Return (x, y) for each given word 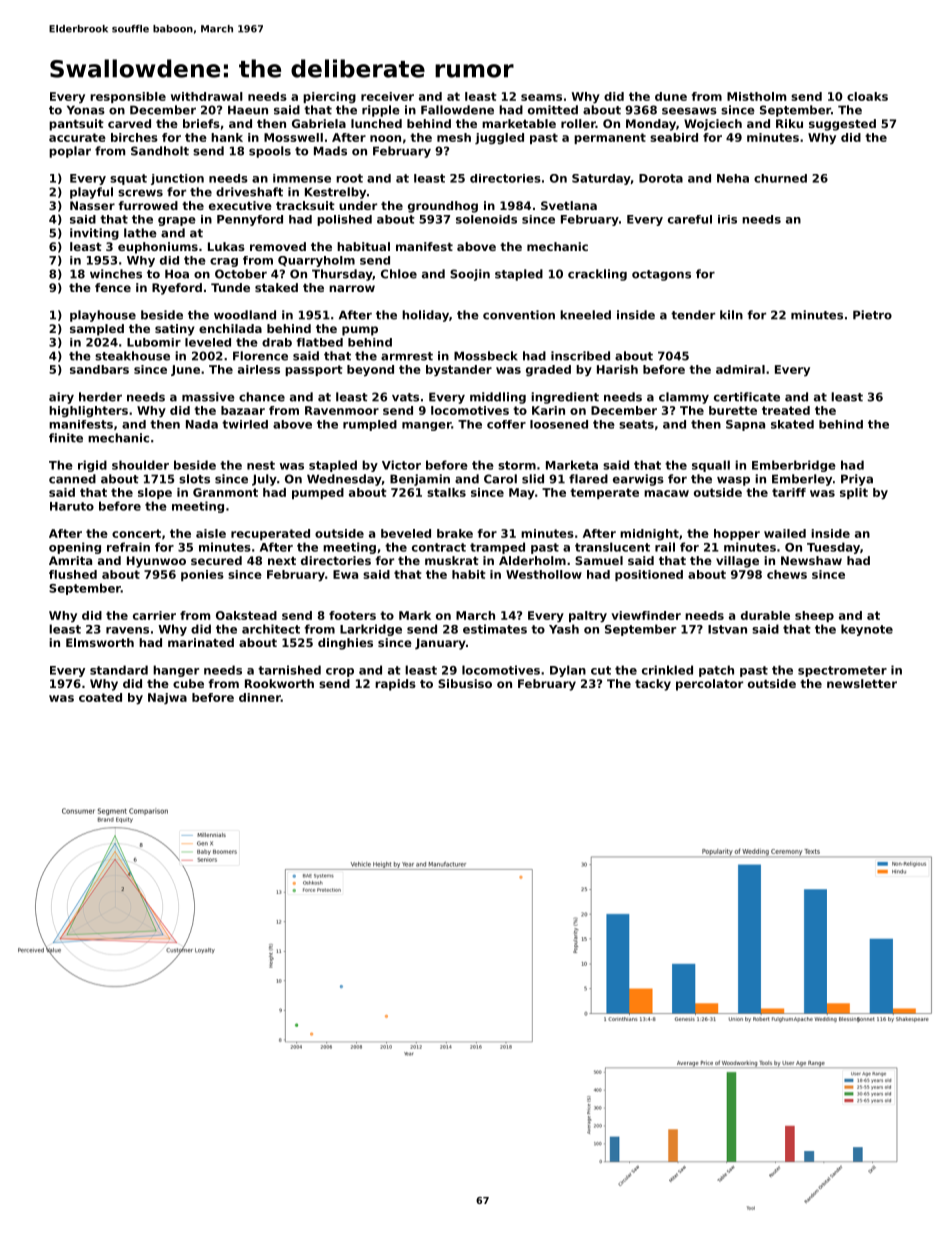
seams (541, 97)
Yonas (86, 110)
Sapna (745, 425)
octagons (661, 275)
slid (533, 479)
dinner (260, 697)
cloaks (867, 96)
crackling (597, 275)
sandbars (99, 369)
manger (426, 426)
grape (177, 221)
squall (711, 466)
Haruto (72, 506)
